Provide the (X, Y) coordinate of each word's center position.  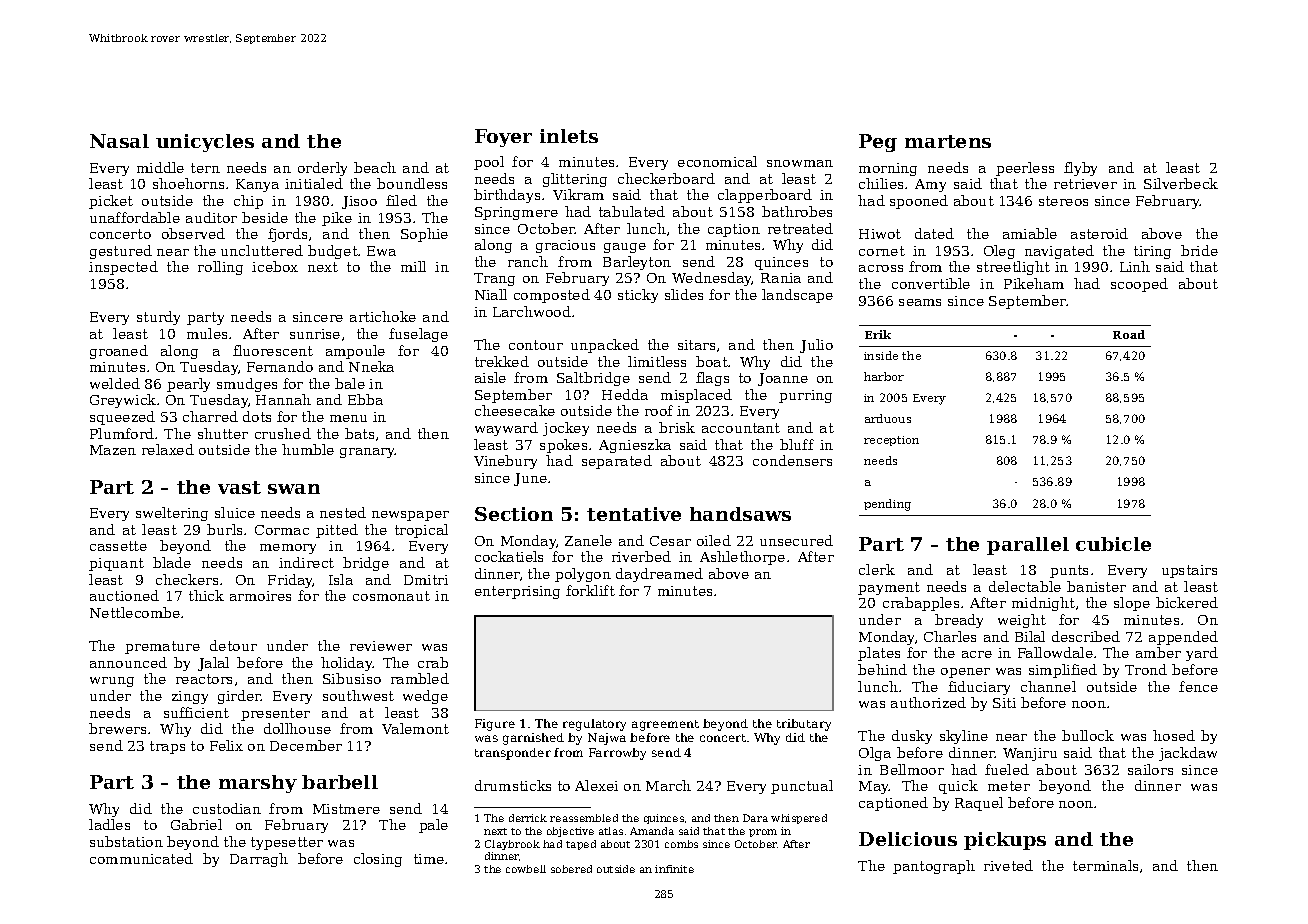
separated (617, 462)
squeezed (122, 418)
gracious (565, 246)
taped (581, 845)
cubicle (1113, 544)
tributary (804, 725)
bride (1199, 250)
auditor (211, 217)
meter (1009, 786)
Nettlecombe (135, 612)
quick (958, 787)
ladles (109, 824)
